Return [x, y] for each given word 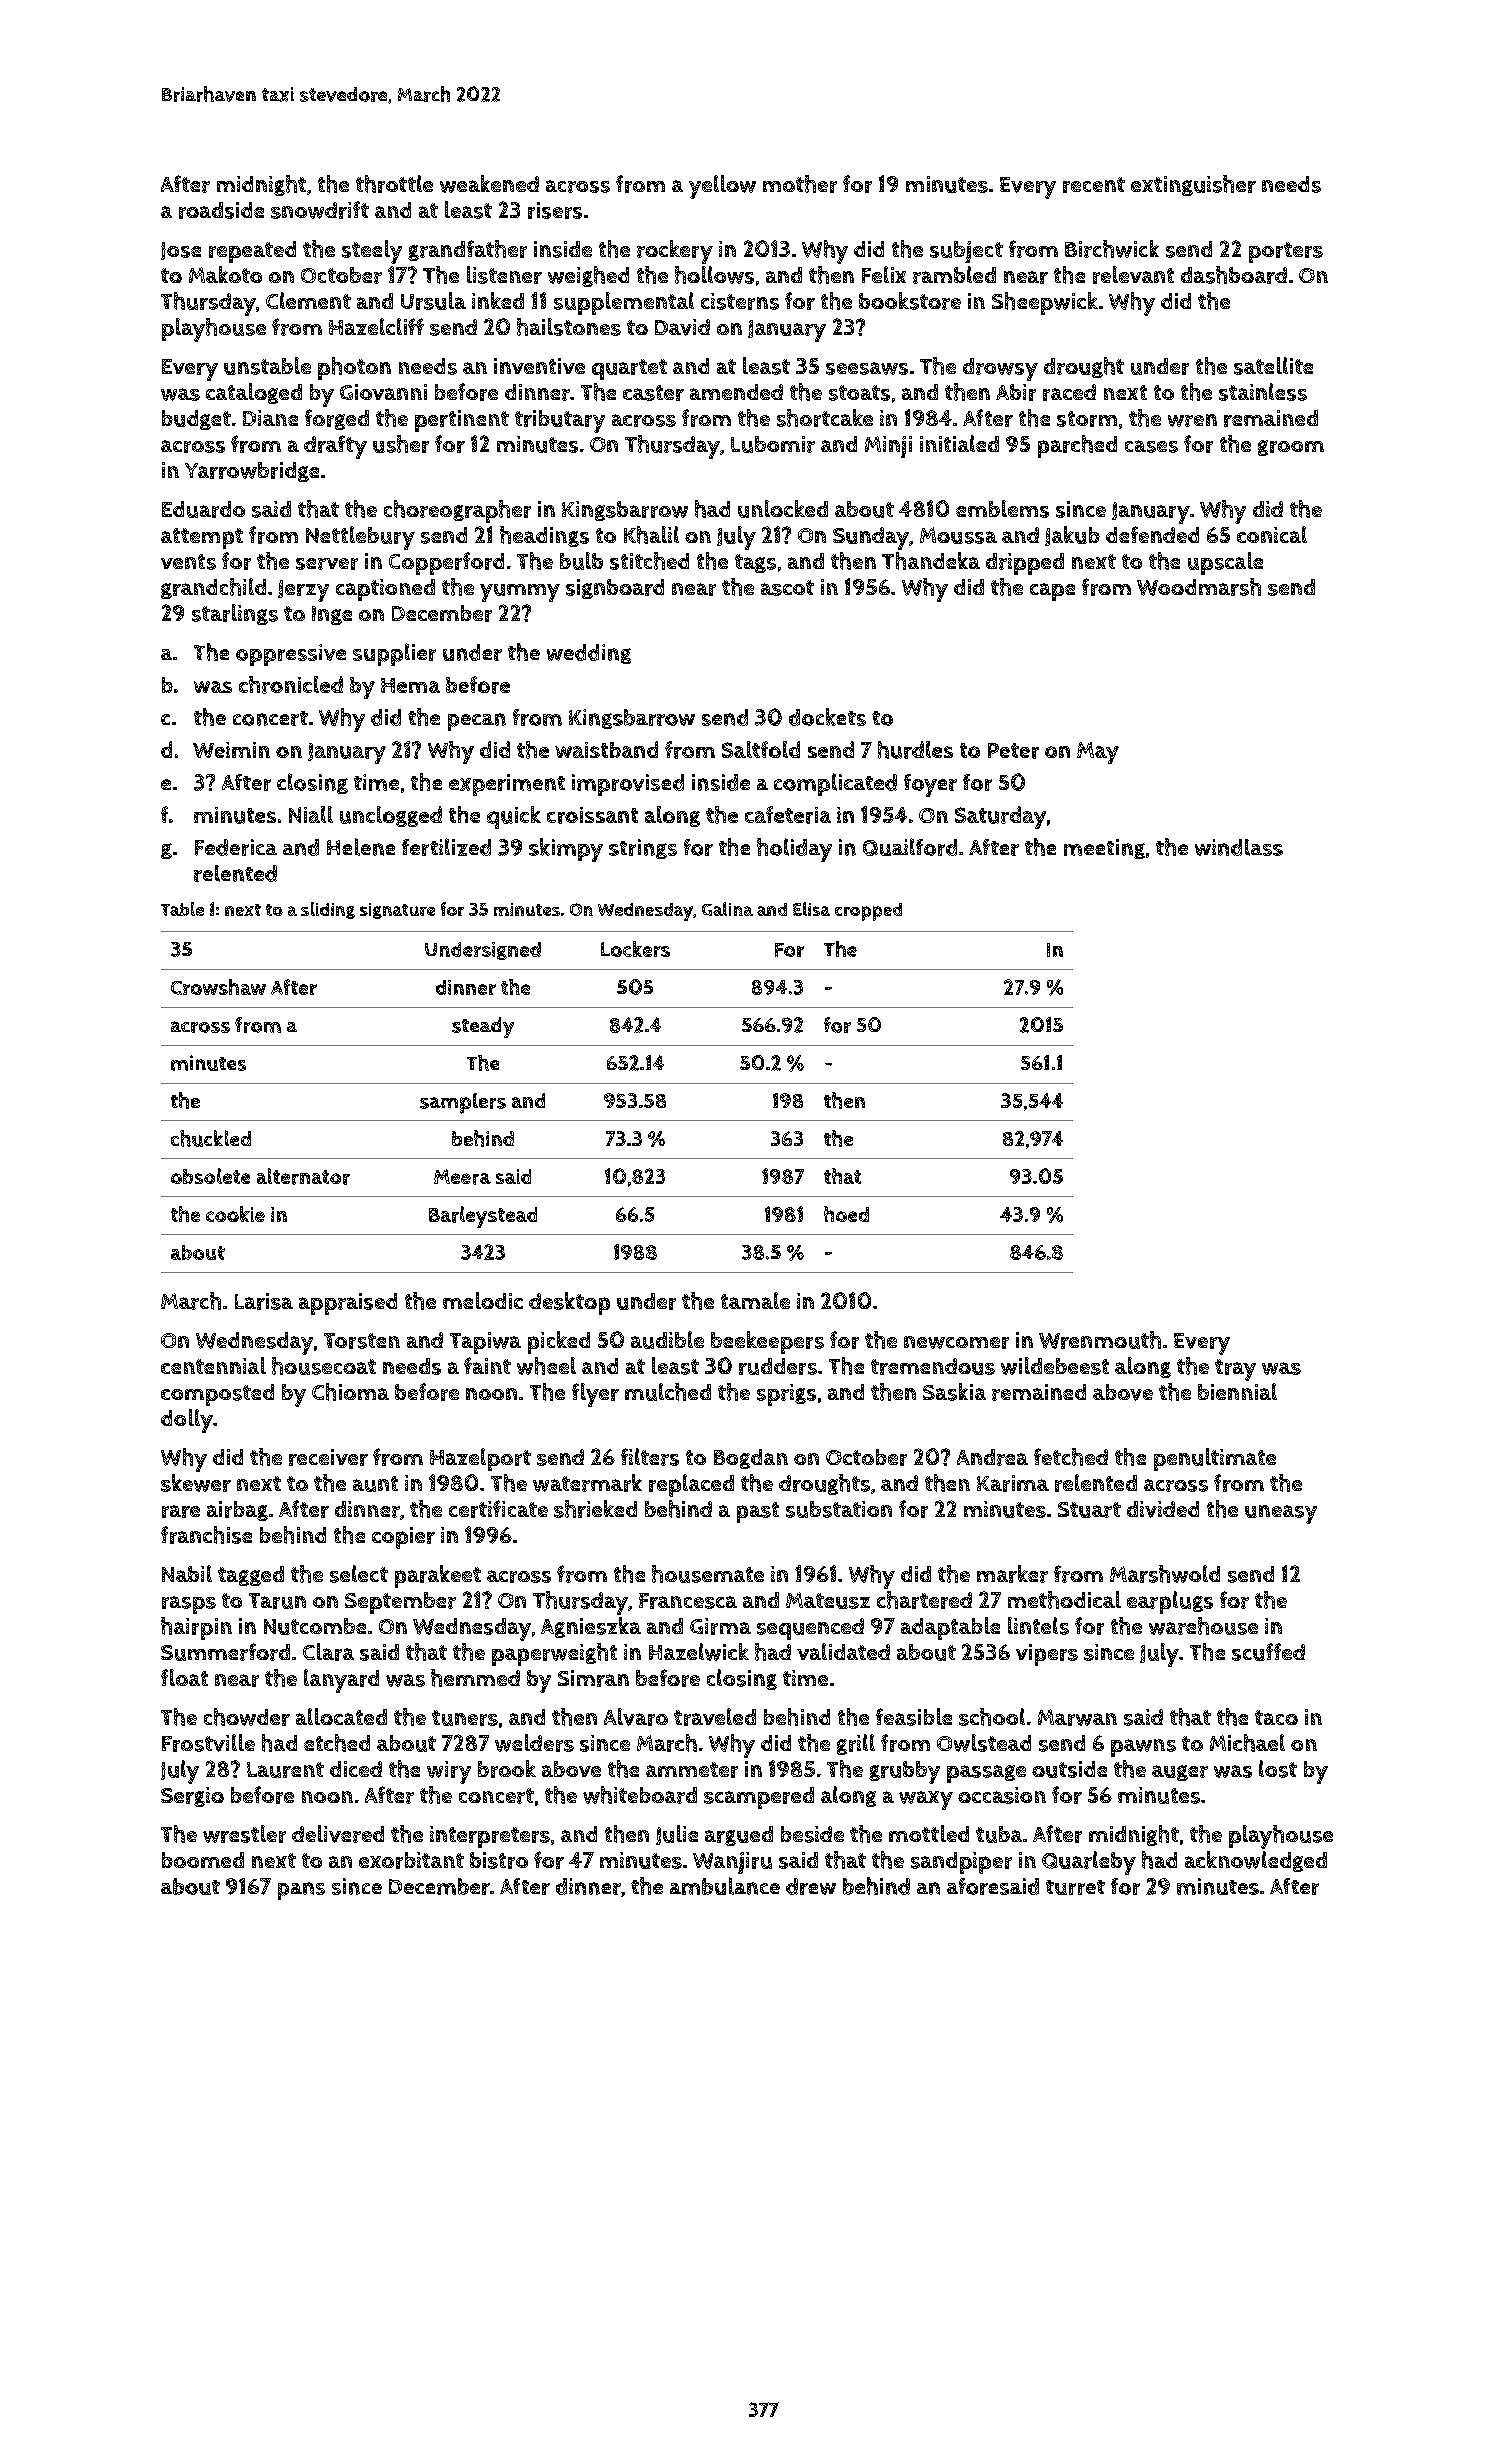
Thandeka [931, 561]
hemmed [475, 1678]
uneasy [1281, 1514]
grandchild [213, 588]
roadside [221, 210]
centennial [213, 1365]
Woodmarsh [1199, 587]
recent [1094, 185]
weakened [489, 184]
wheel [546, 1366]
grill [856, 1744]
